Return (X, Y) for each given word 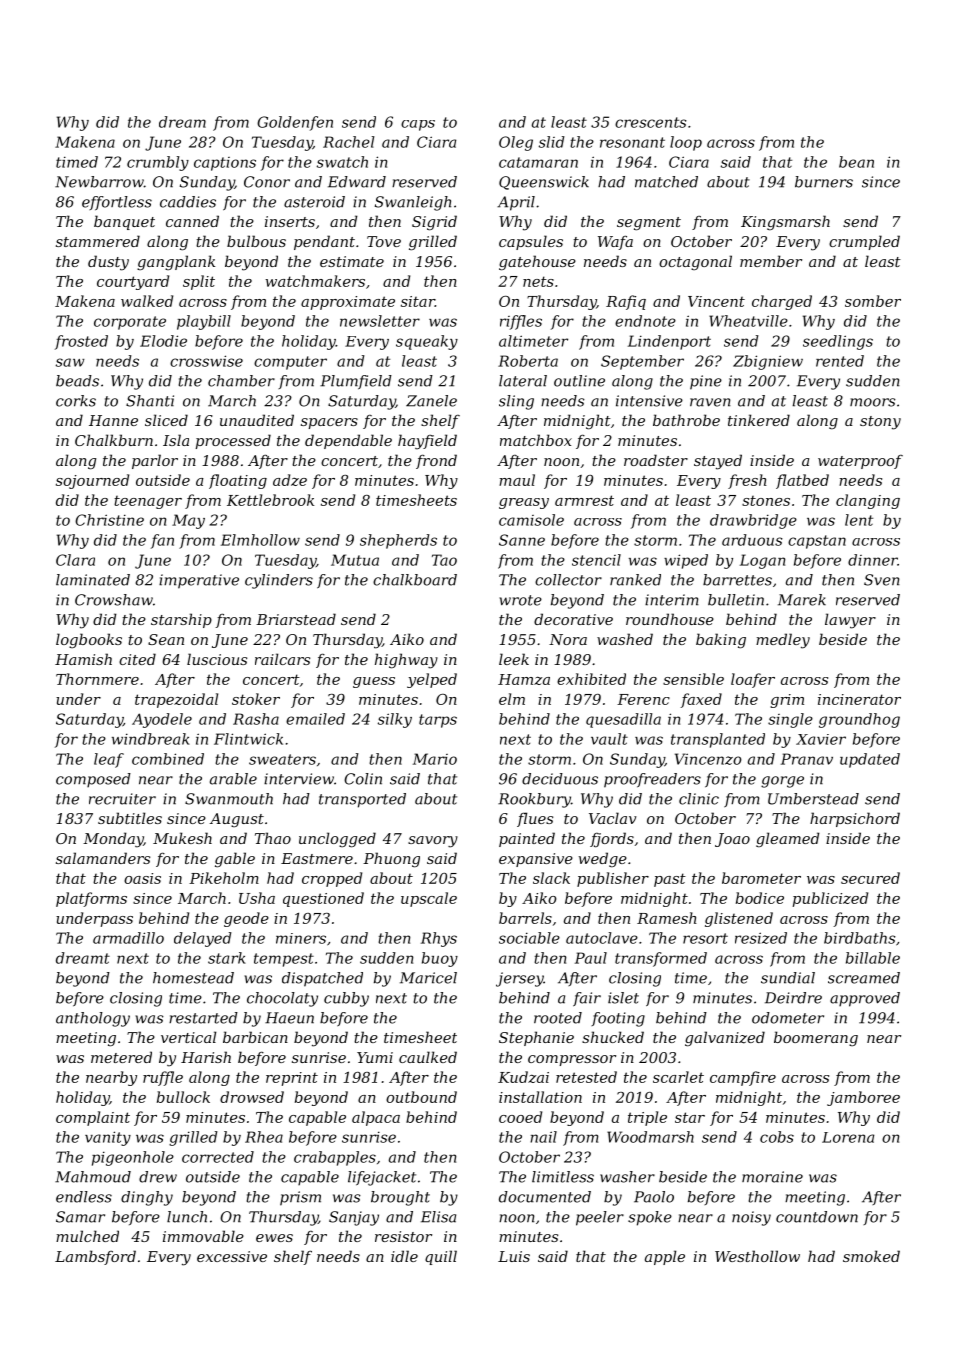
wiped (686, 561)
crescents (650, 122)
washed (625, 639)
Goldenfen (295, 123)
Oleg (516, 143)
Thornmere (97, 679)
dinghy (147, 1198)
